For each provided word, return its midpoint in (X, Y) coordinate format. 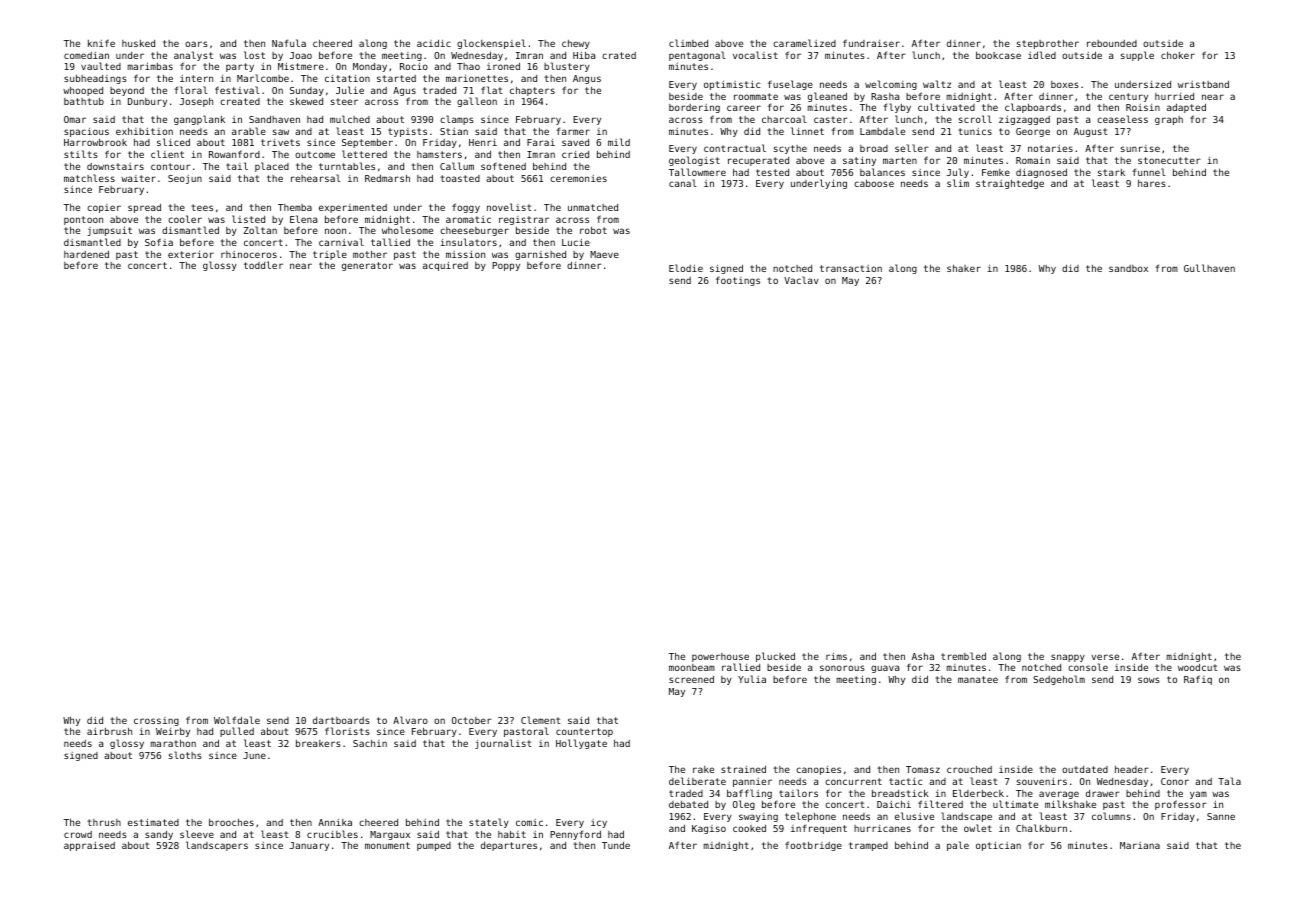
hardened (86, 254)
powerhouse (720, 657)
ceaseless (1122, 119)
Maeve (604, 254)
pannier (752, 782)
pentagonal (697, 56)
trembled (963, 656)
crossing (156, 721)
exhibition (144, 131)
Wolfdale (237, 720)
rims (836, 656)
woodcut (1197, 667)
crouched (969, 769)
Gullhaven (1209, 268)
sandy (159, 835)
